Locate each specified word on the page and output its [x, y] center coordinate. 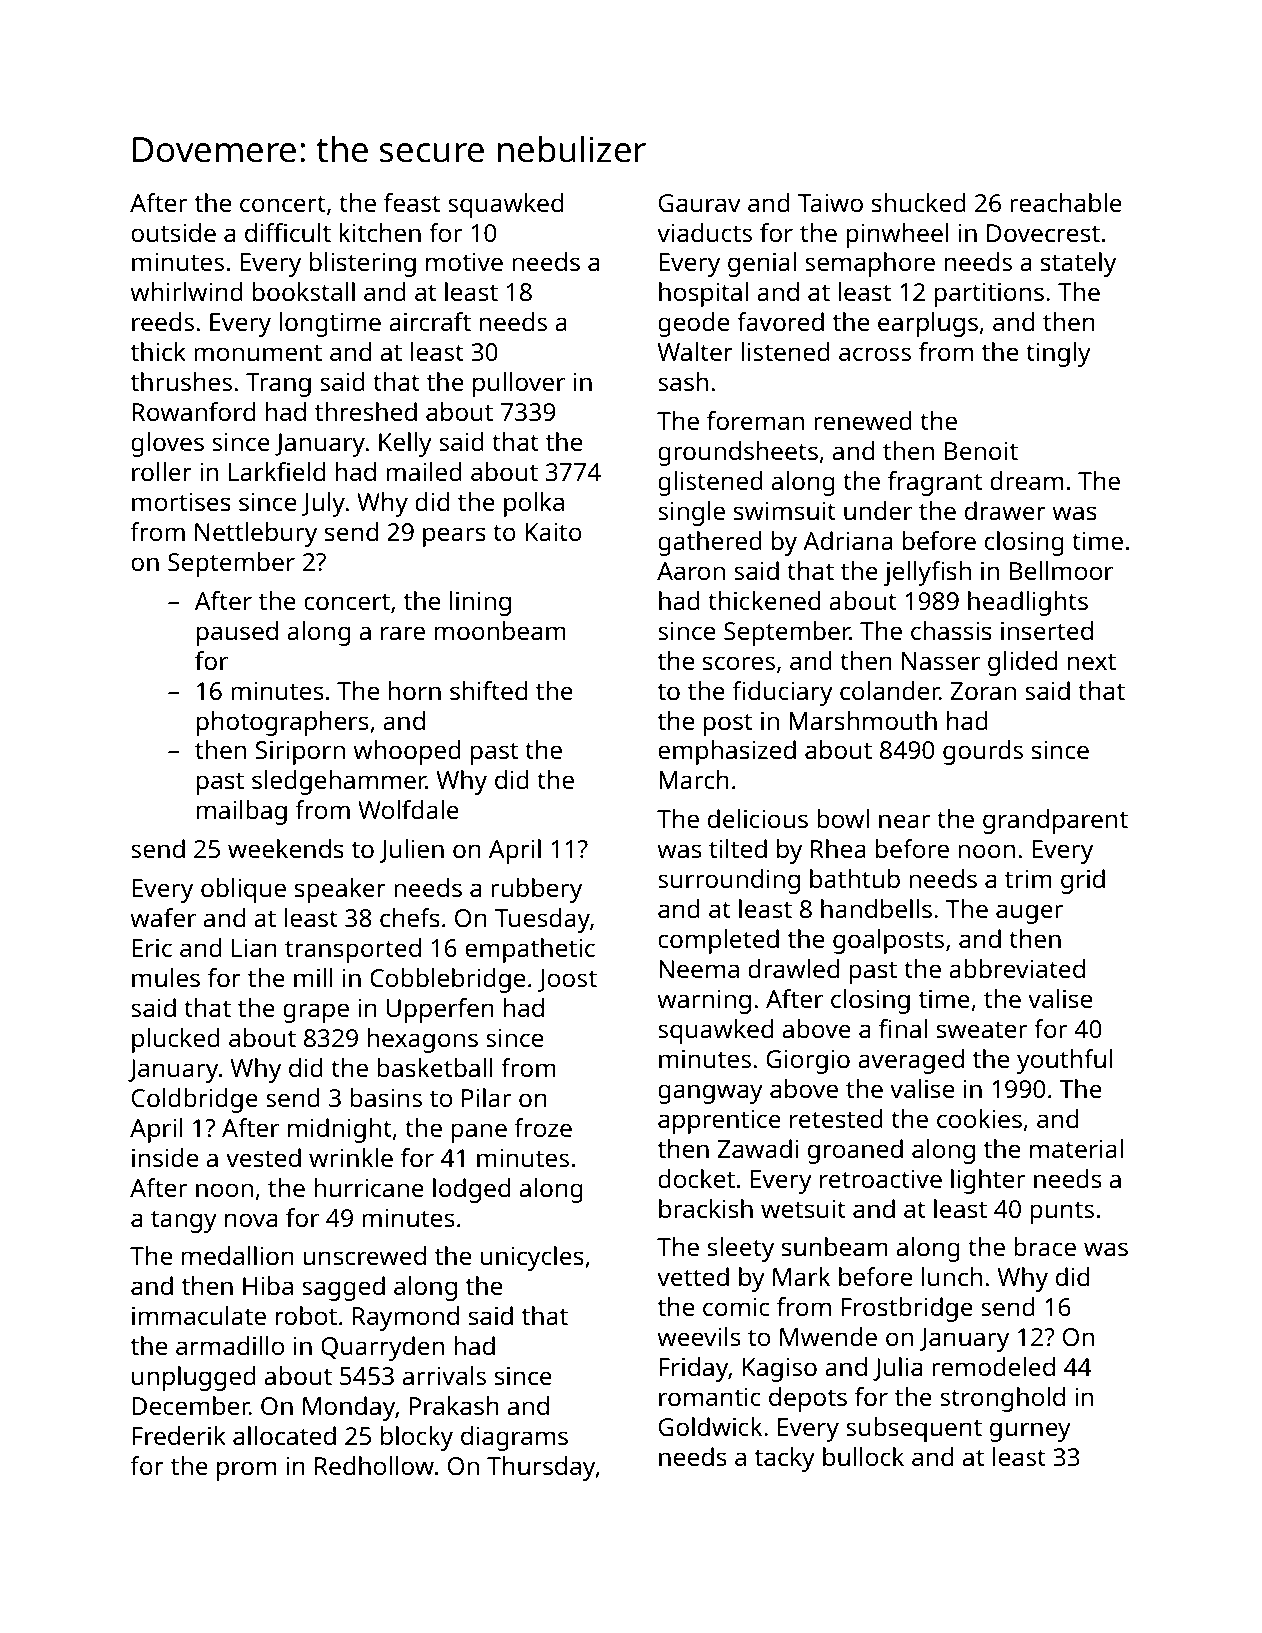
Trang [278, 385]
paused [237, 633]
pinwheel [897, 235]
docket [696, 1178]
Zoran [983, 691]
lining [480, 603]
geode [693, 324]
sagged [343, 1288]
